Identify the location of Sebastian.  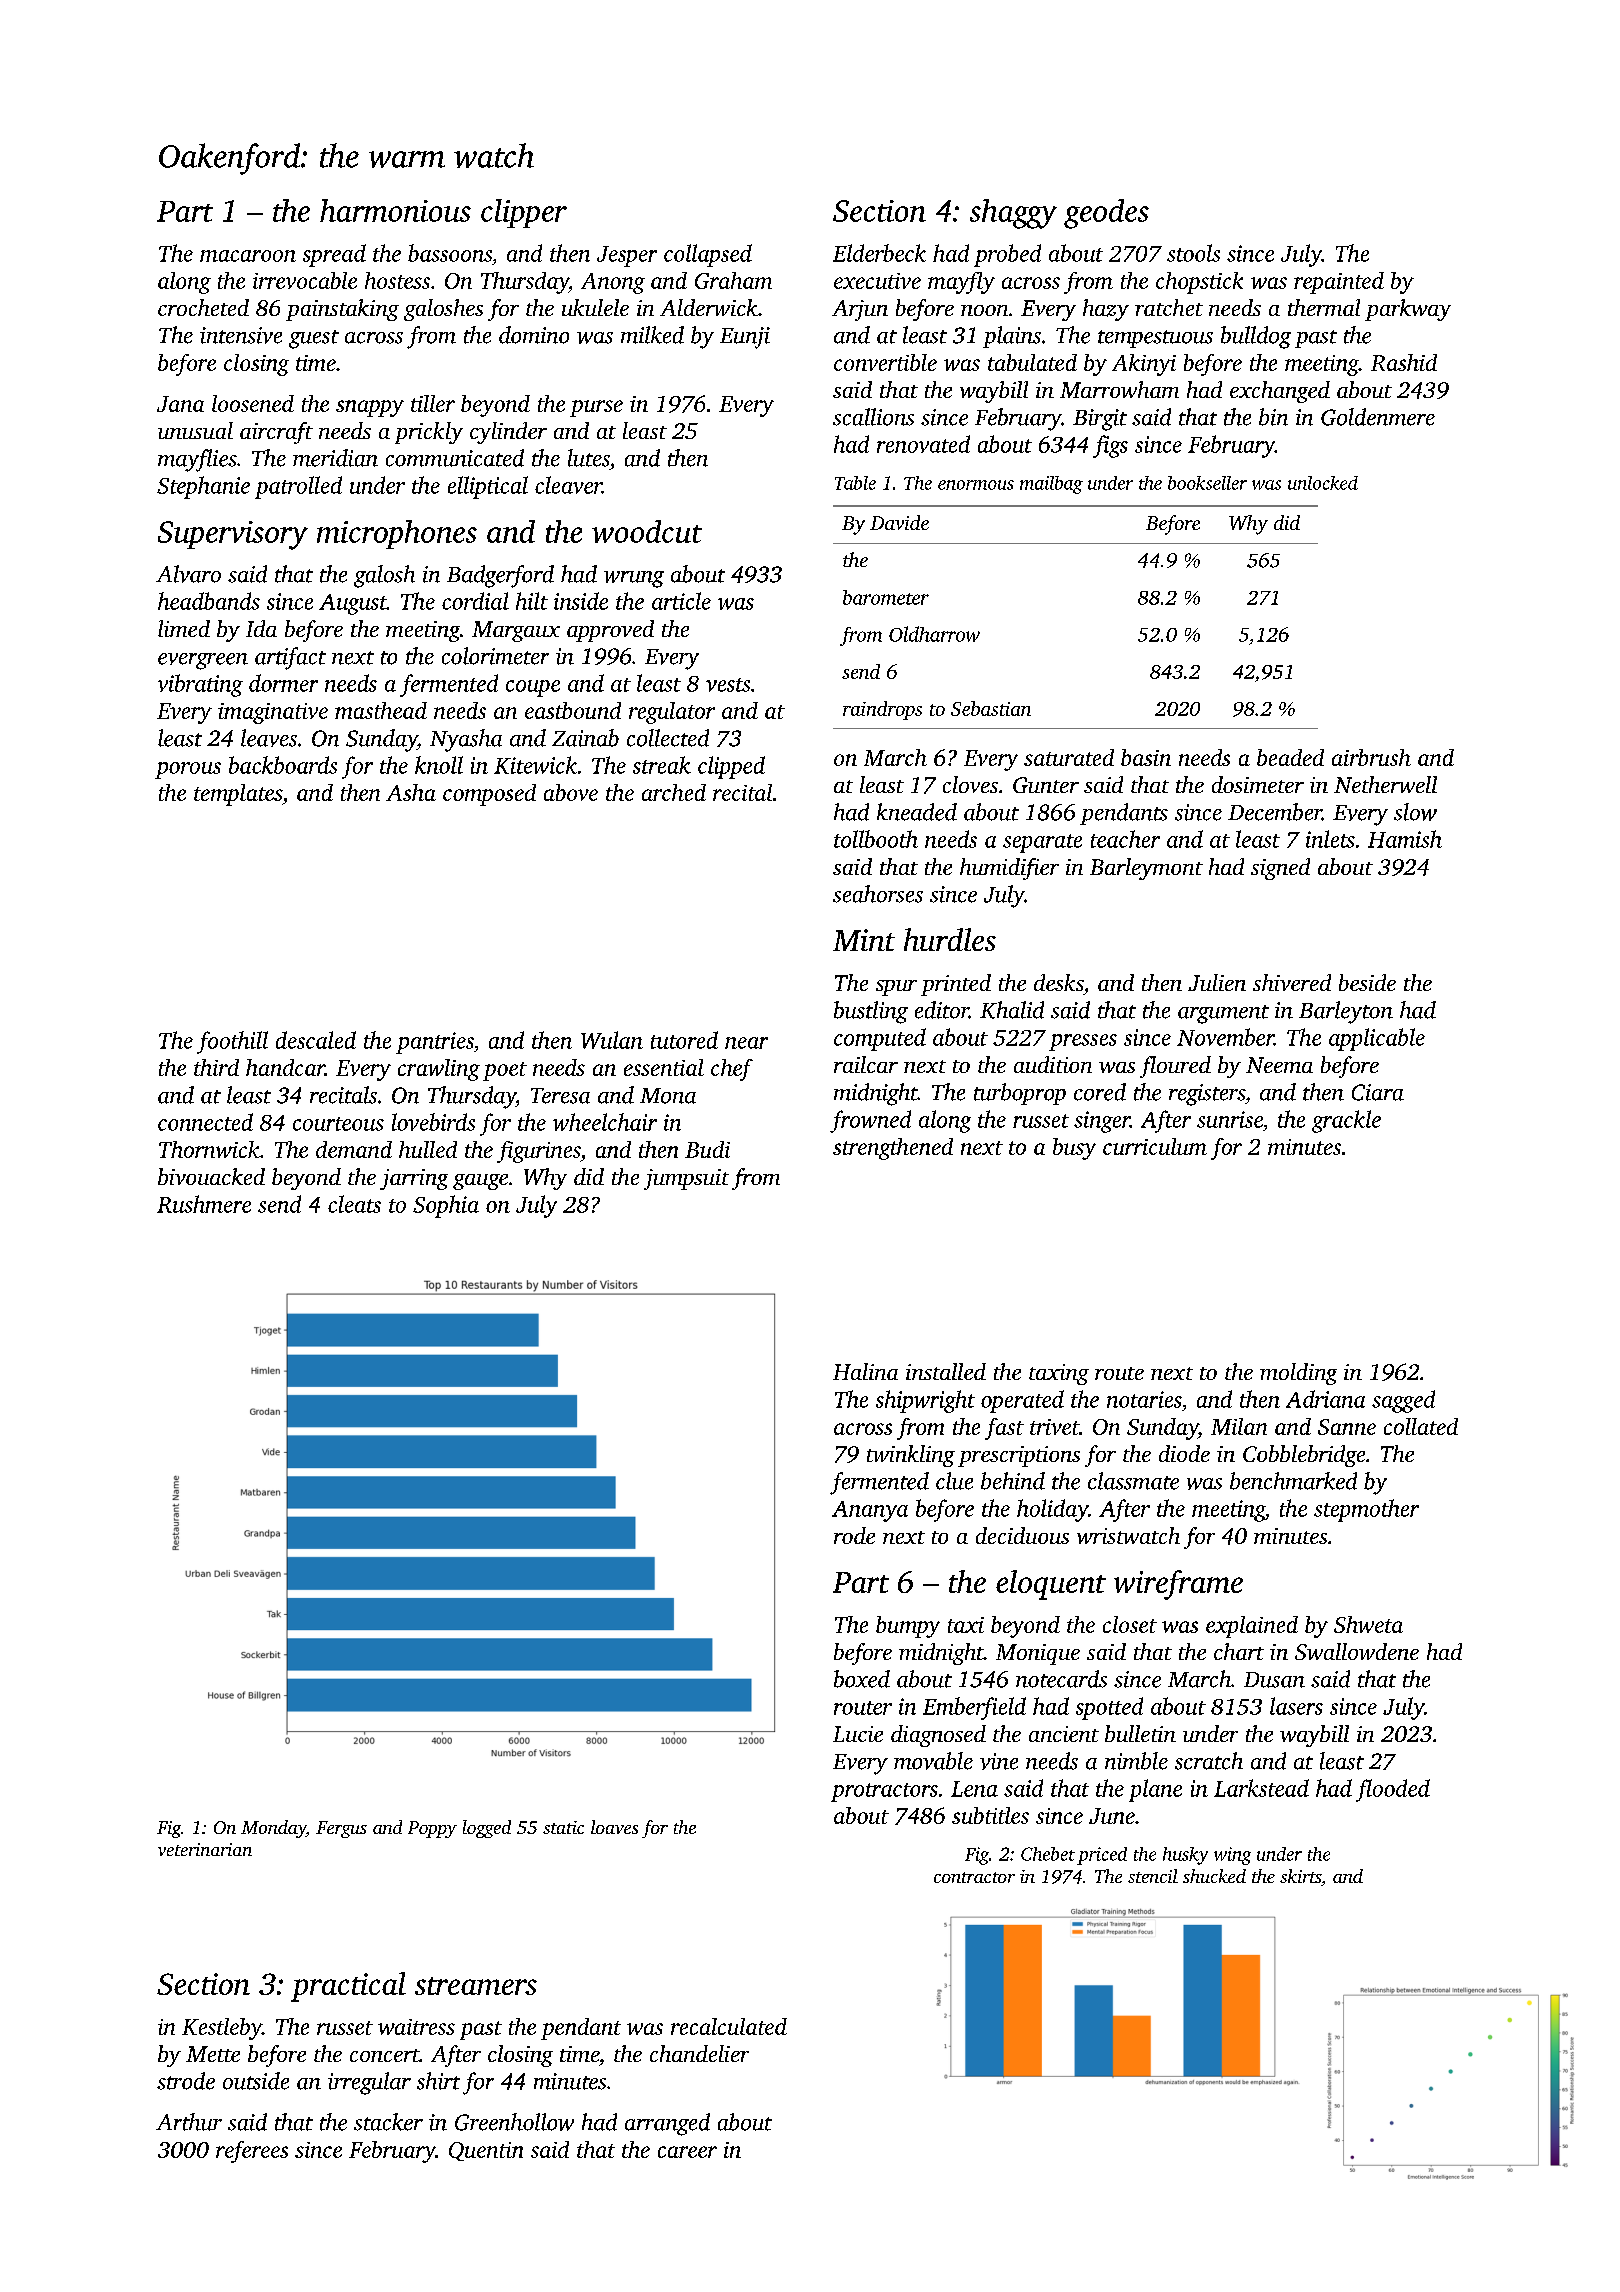
(991, 708).
